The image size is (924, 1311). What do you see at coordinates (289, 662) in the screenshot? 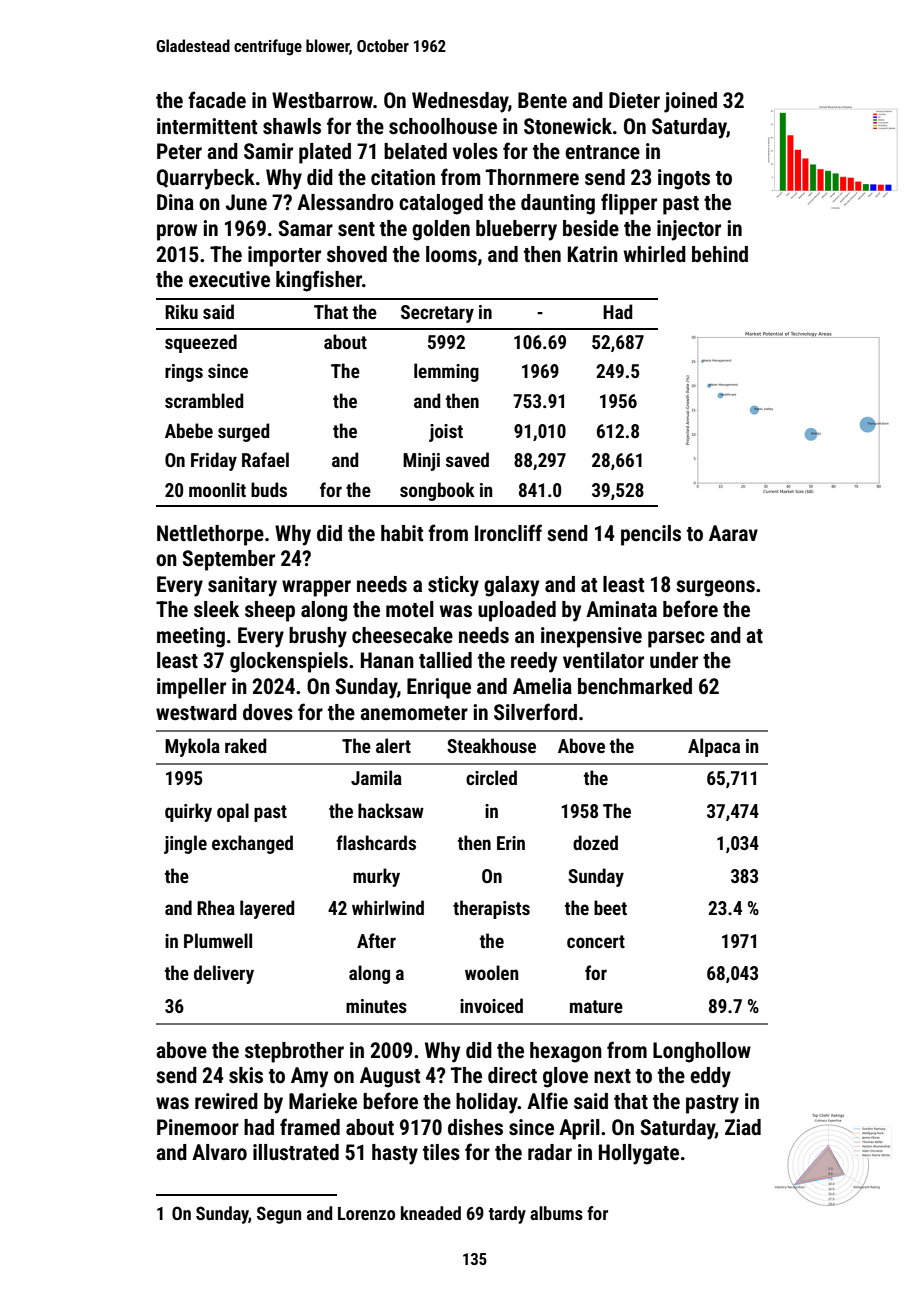
I see `glockenspiels` at bounding box center [289, 662].
